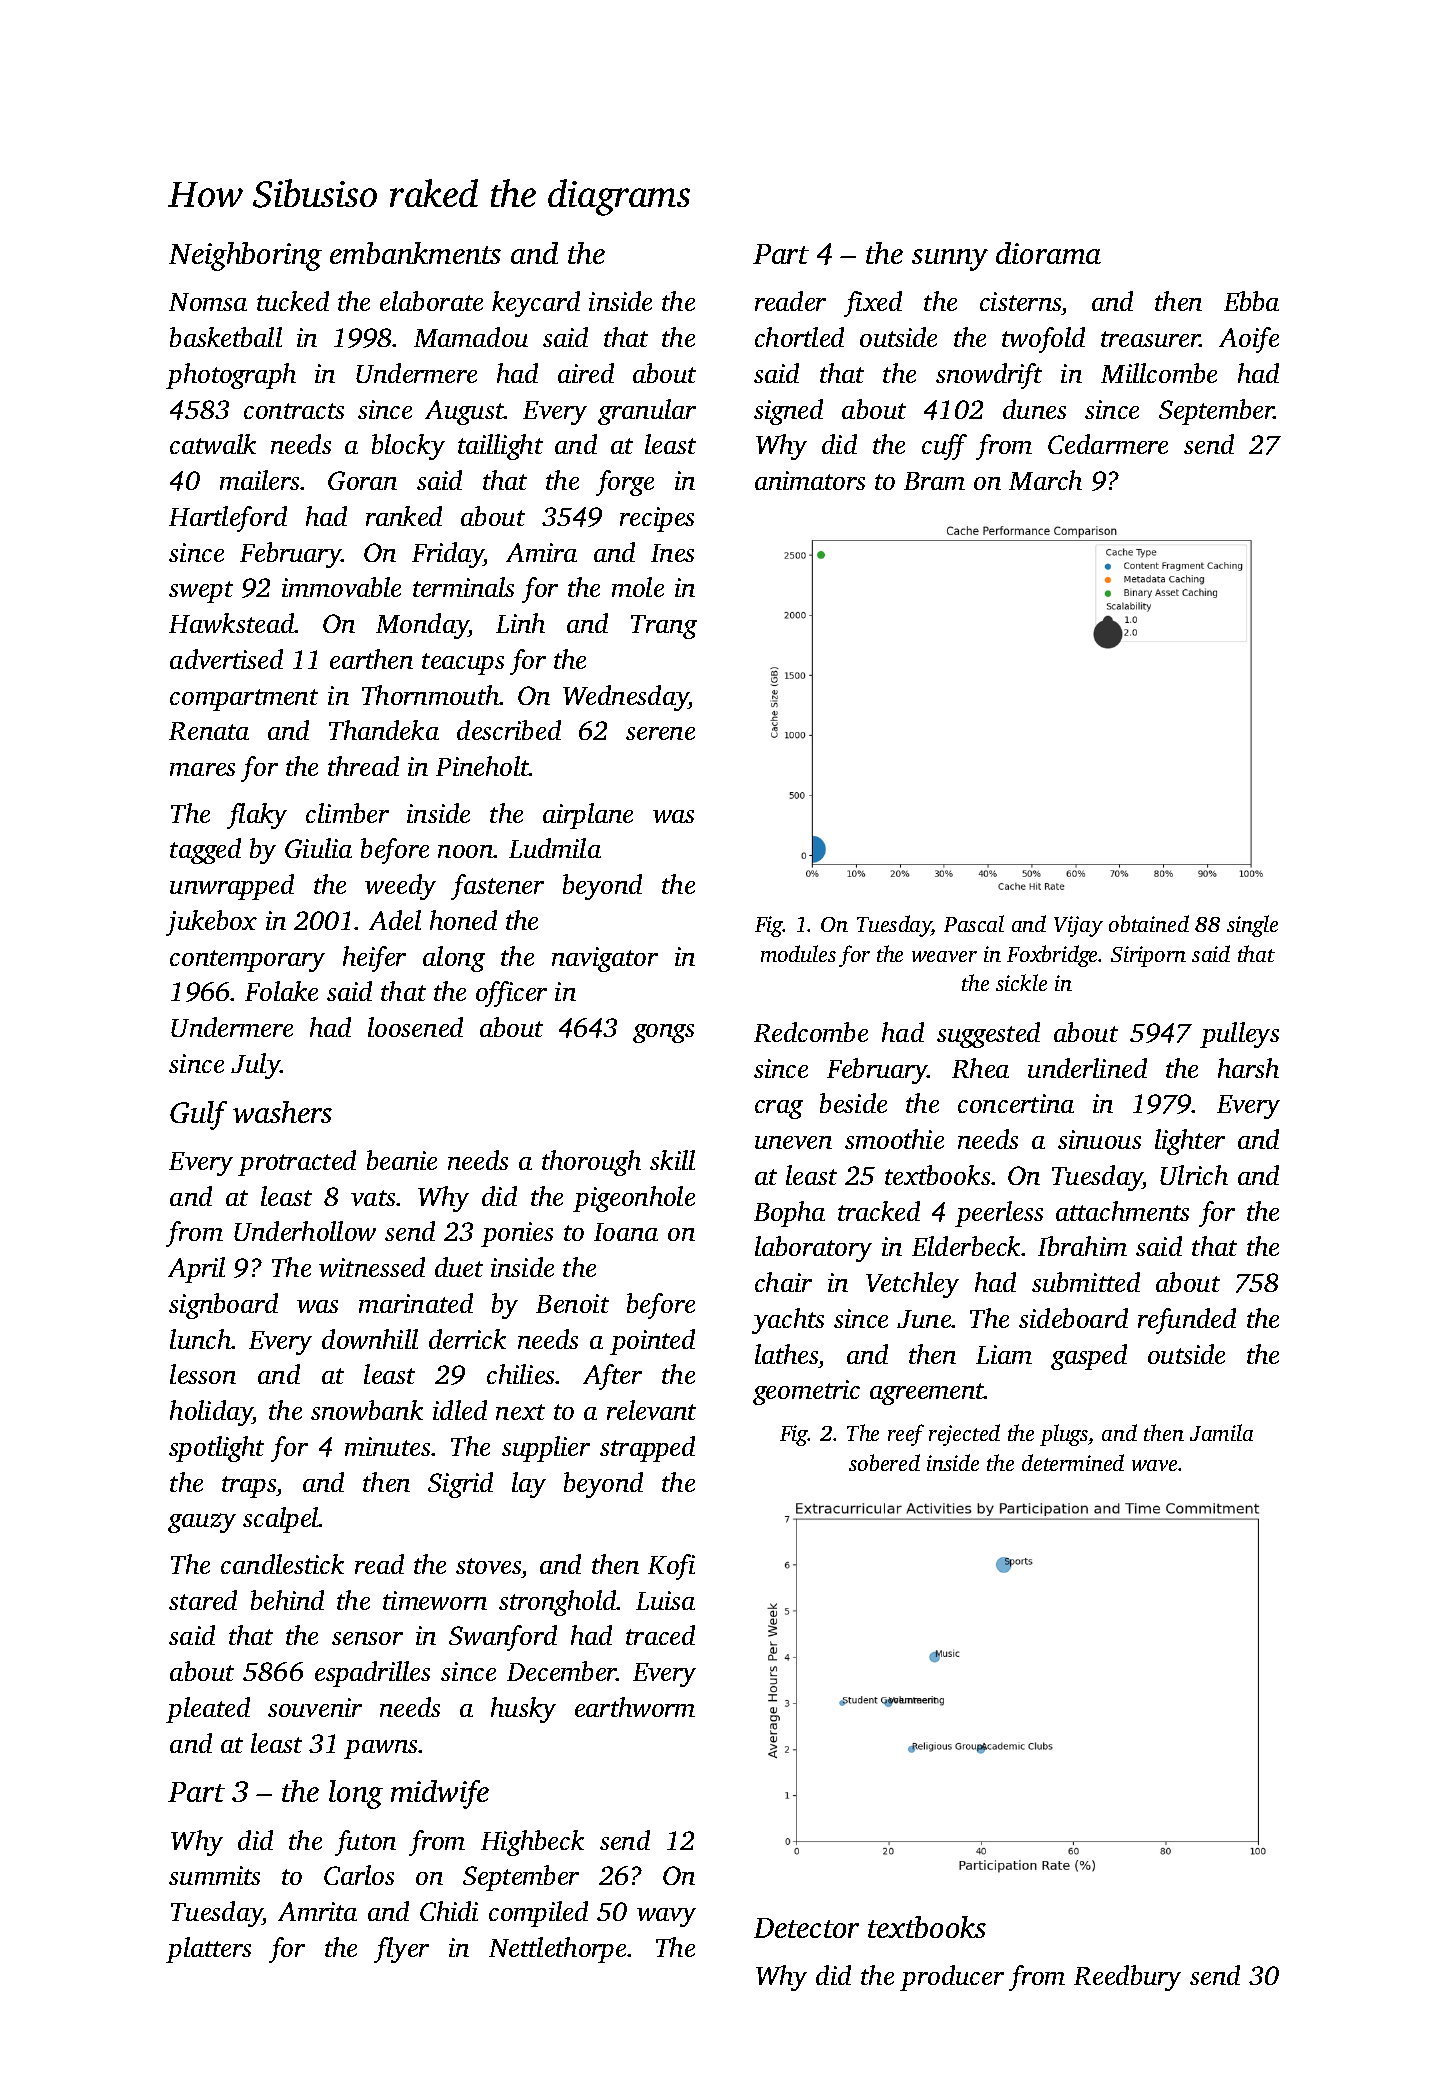  What do you see at coordinates (198, 1115) in the screenshot?
I see `Gulf` at bounding box center [198, 1115].
